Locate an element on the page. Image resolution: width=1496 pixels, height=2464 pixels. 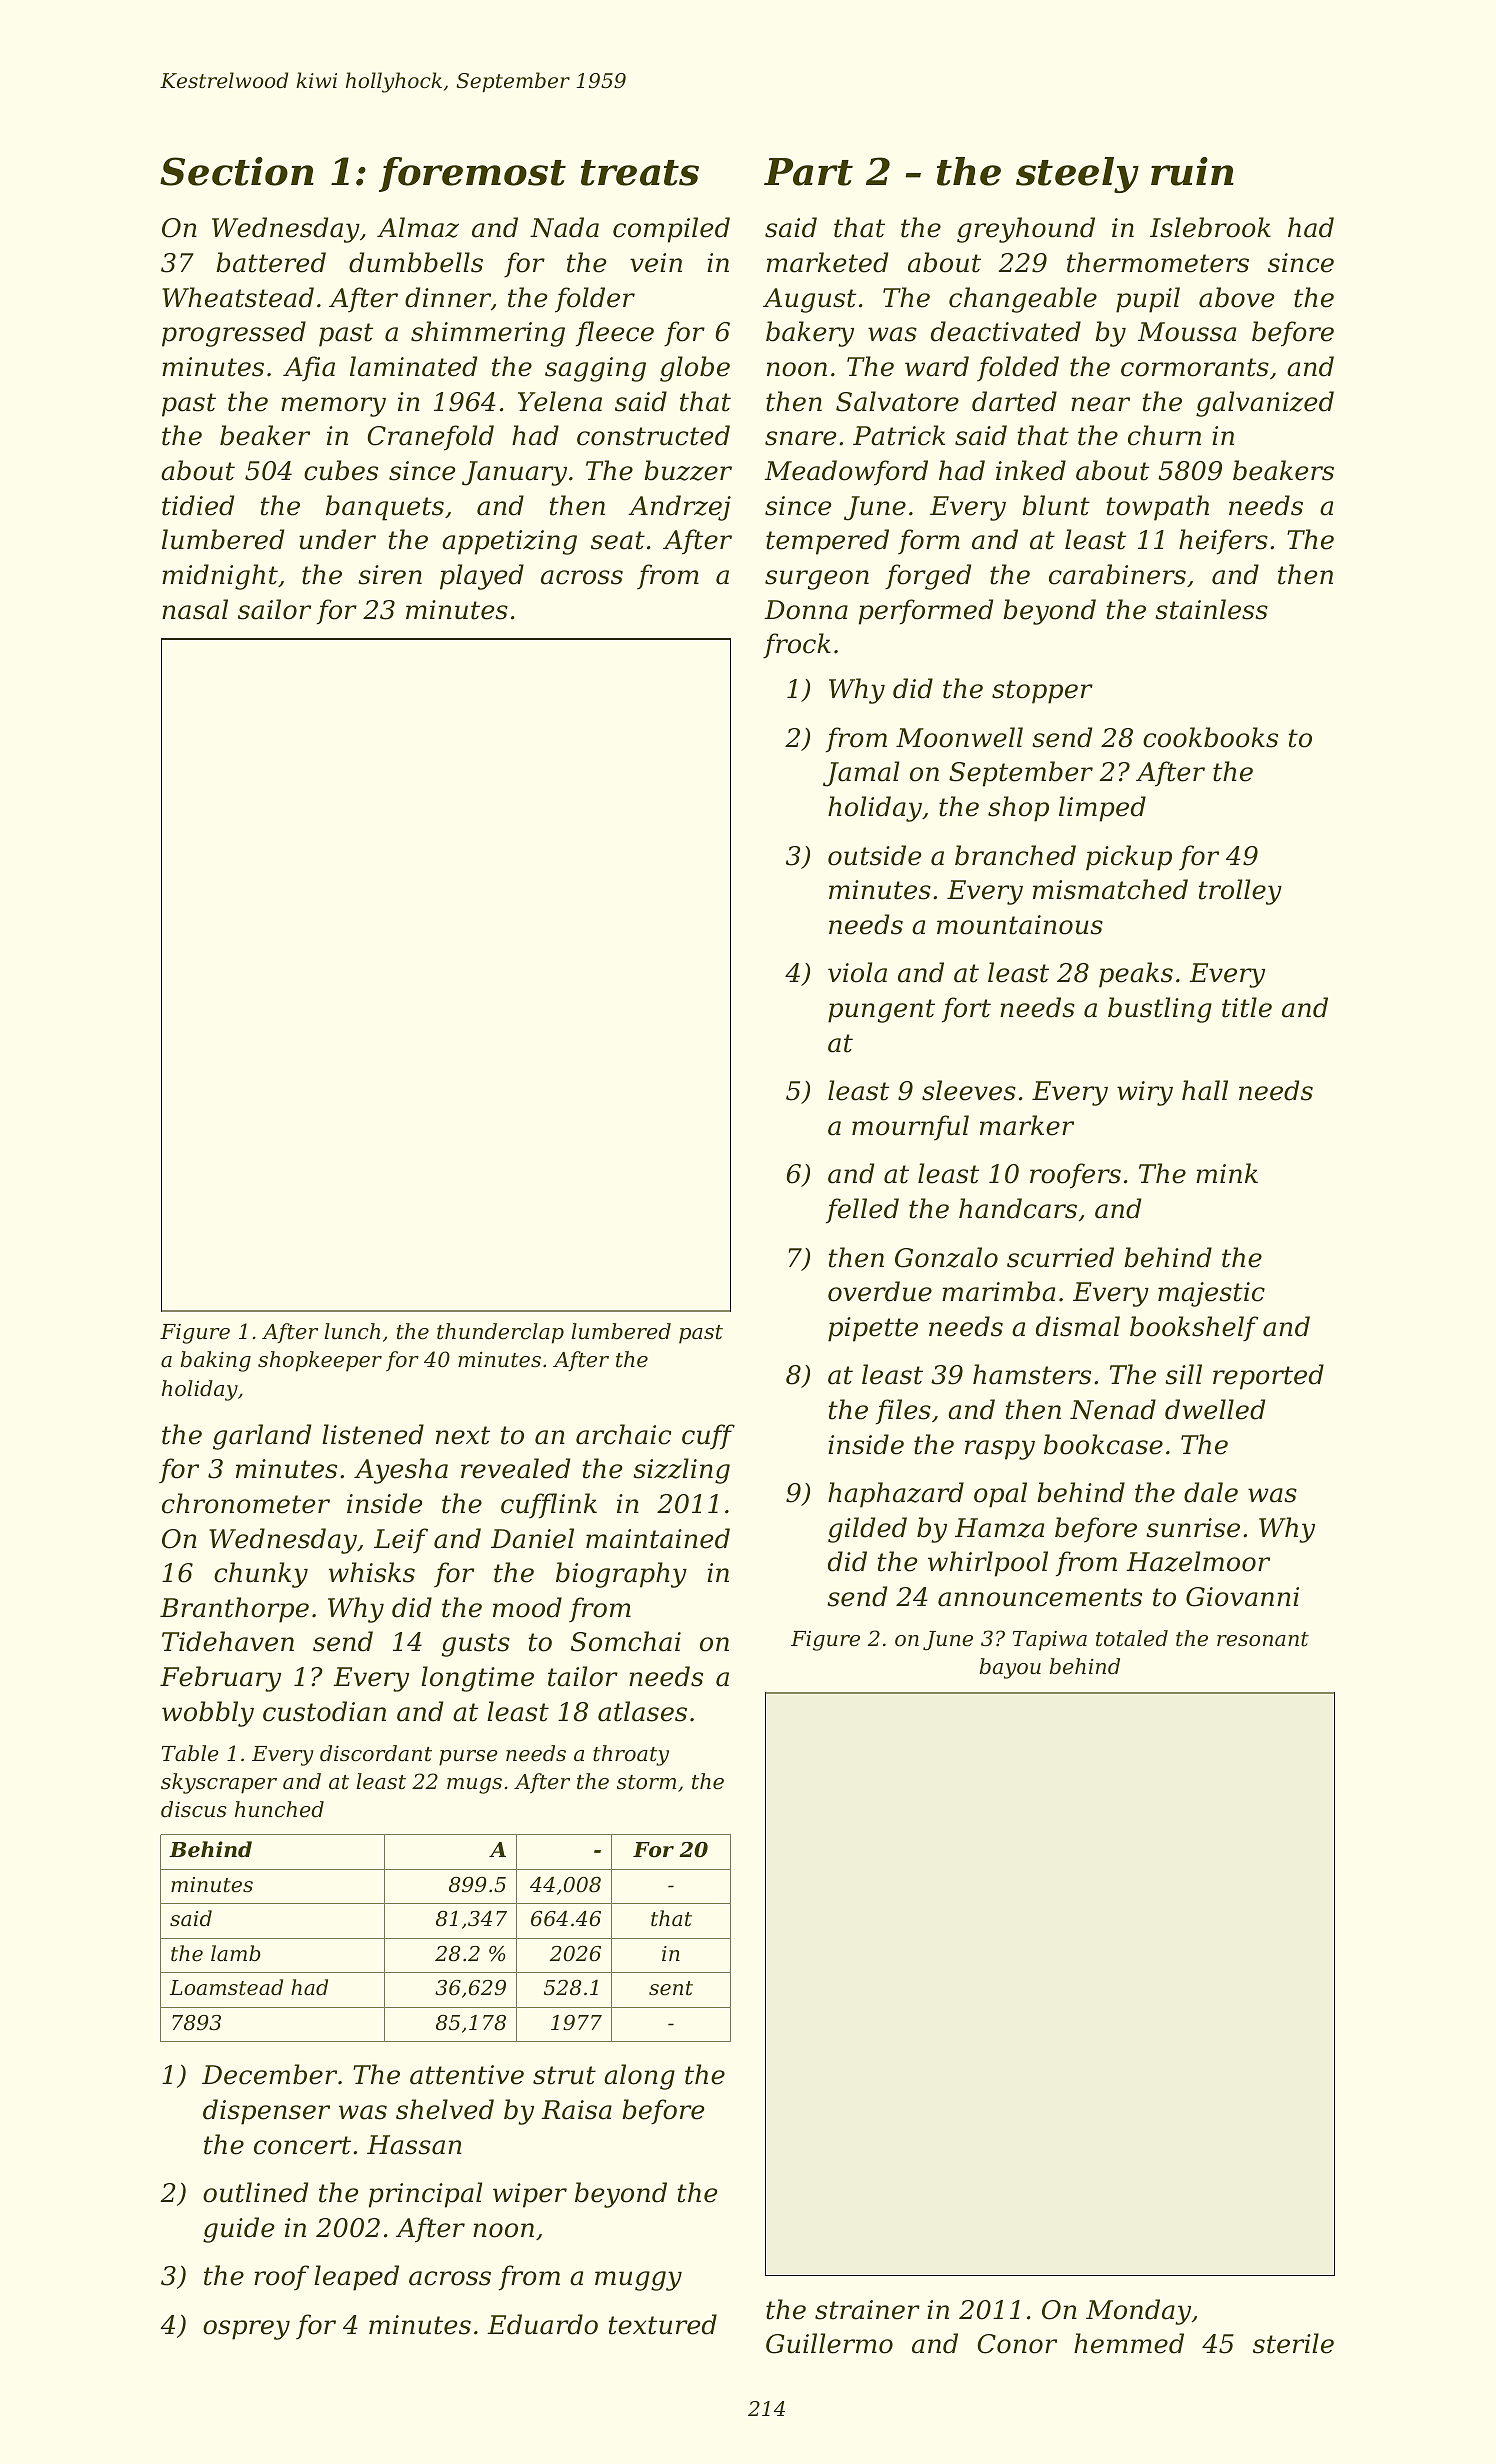
Section is located at coordinates (237, 171).
